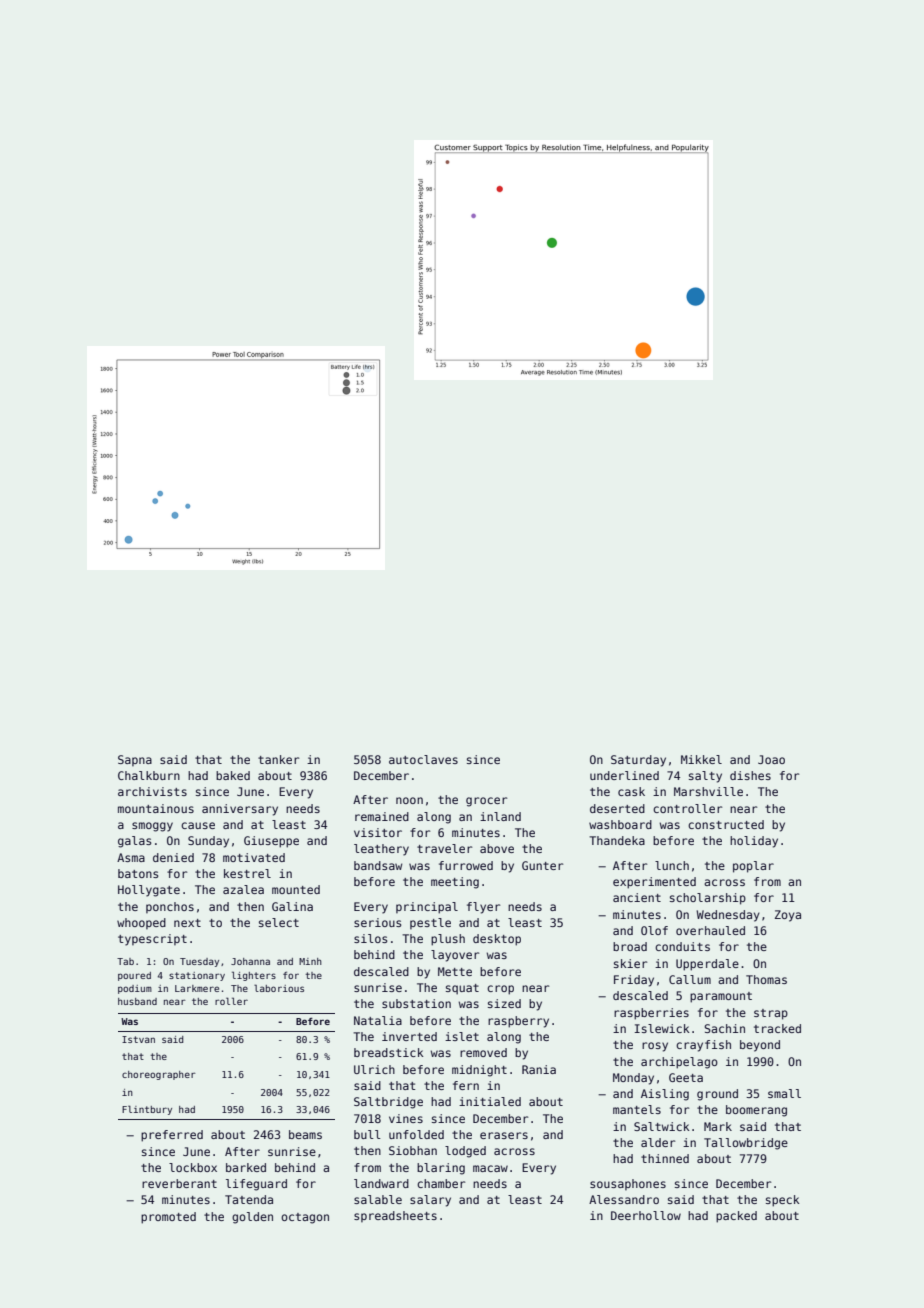 The width and height of the screenshot is (924, 1308). I want to click on Mikkel, so click(701, 759).
